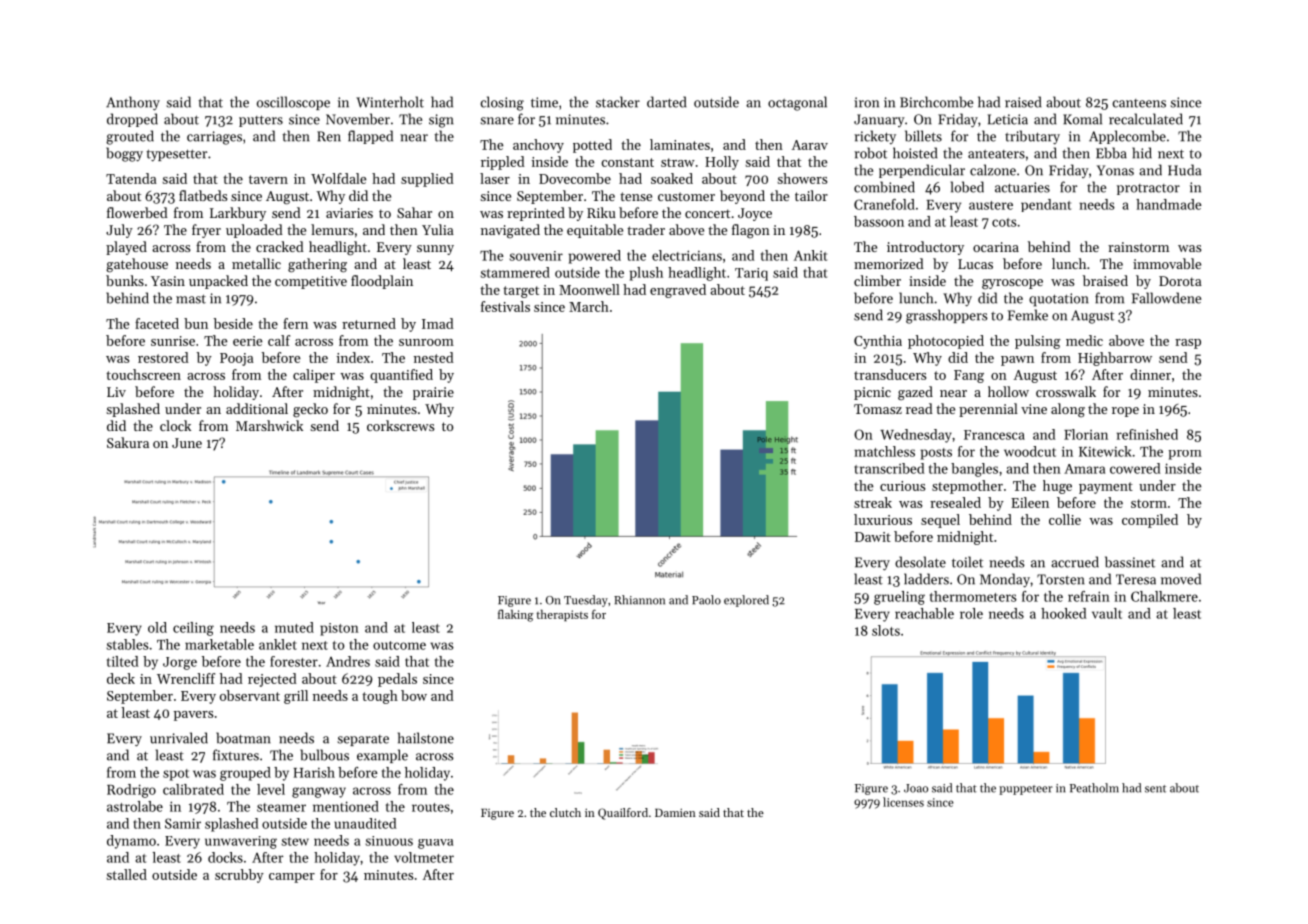  What do you see at coordinates (797, 103) in the screenshot?
I see `octagonal` at bounding box center [797, 103].
